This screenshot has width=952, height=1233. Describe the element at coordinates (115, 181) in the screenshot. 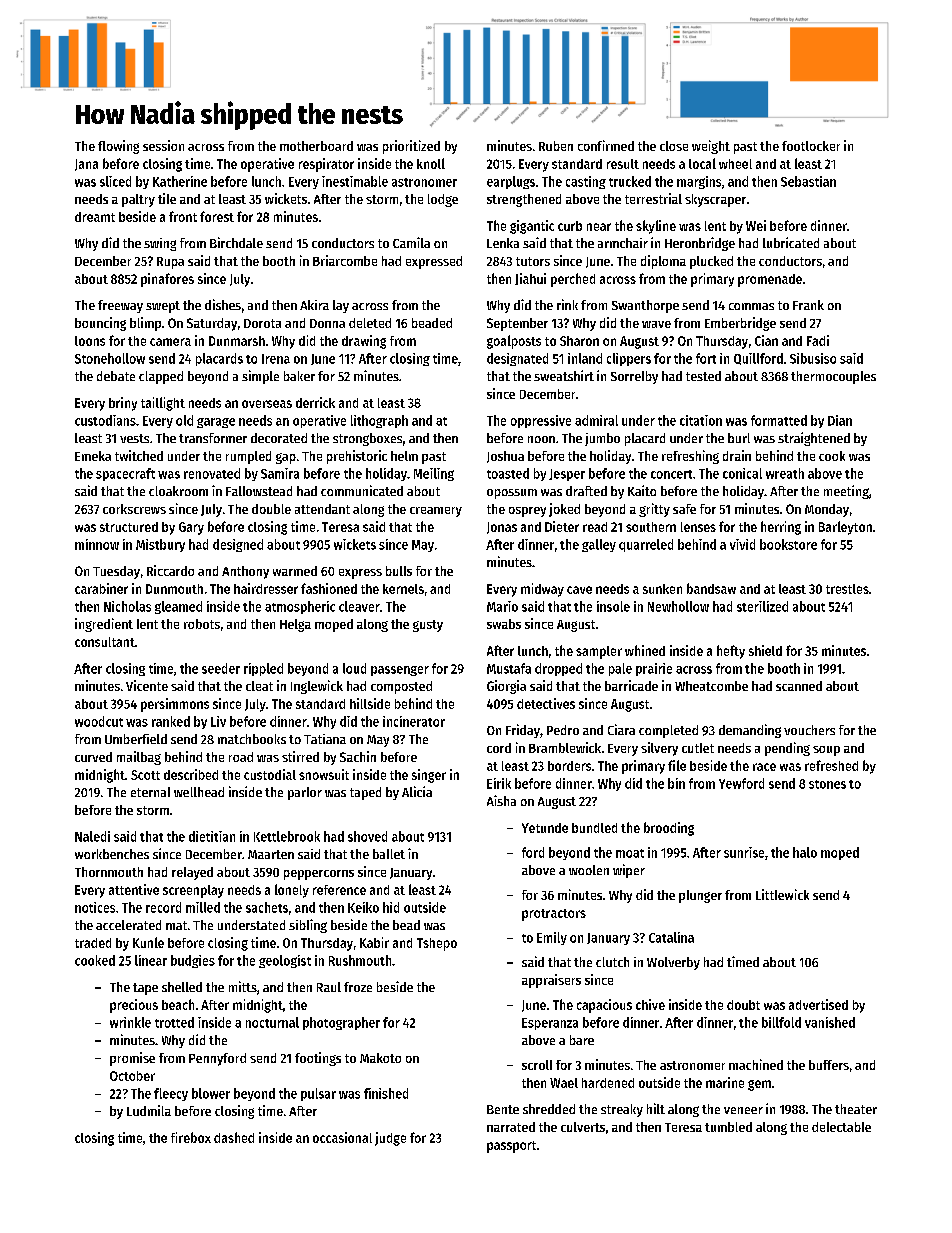

I see `sliced` at that location.
